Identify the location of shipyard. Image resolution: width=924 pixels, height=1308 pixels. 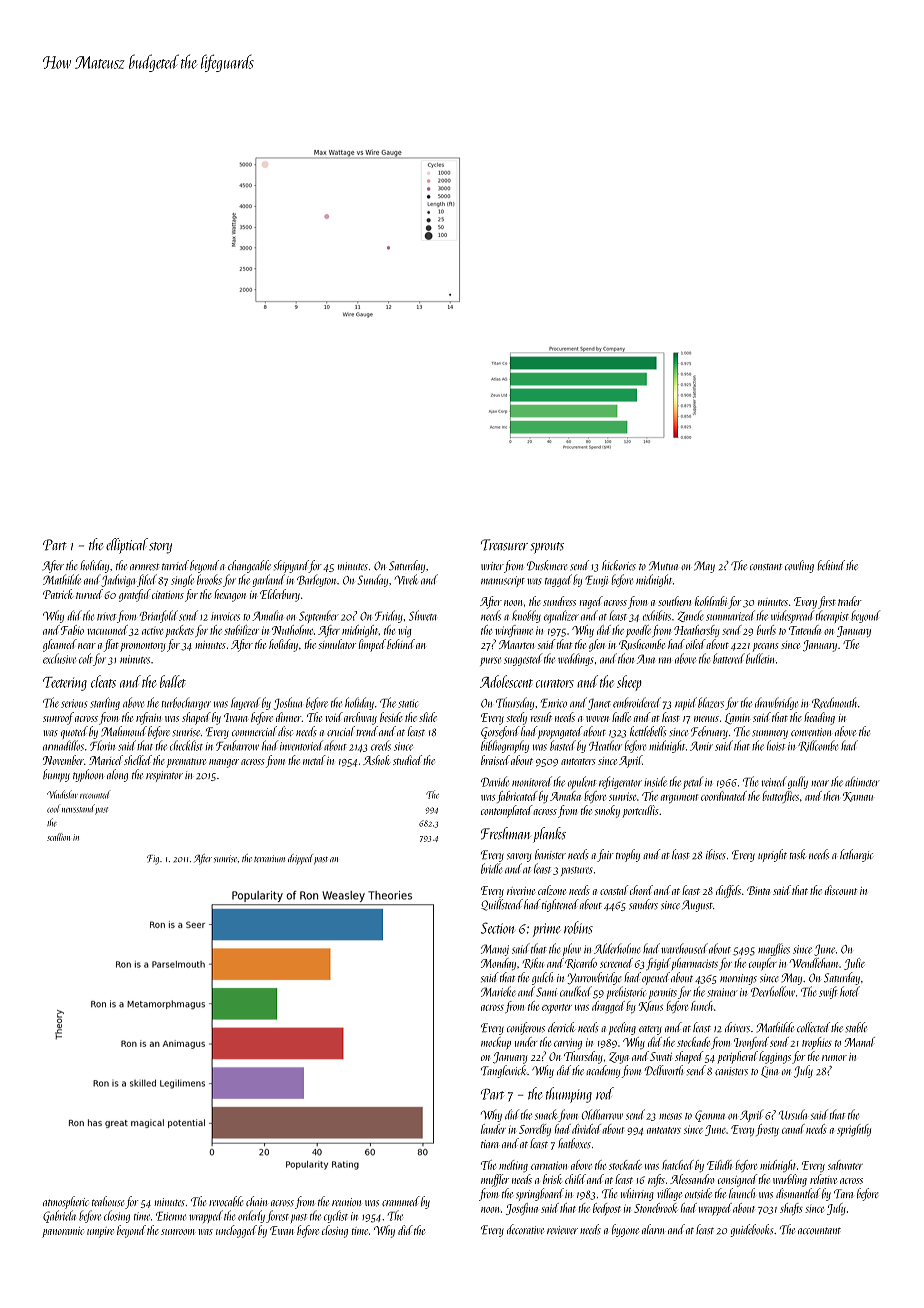
(291, 566).
